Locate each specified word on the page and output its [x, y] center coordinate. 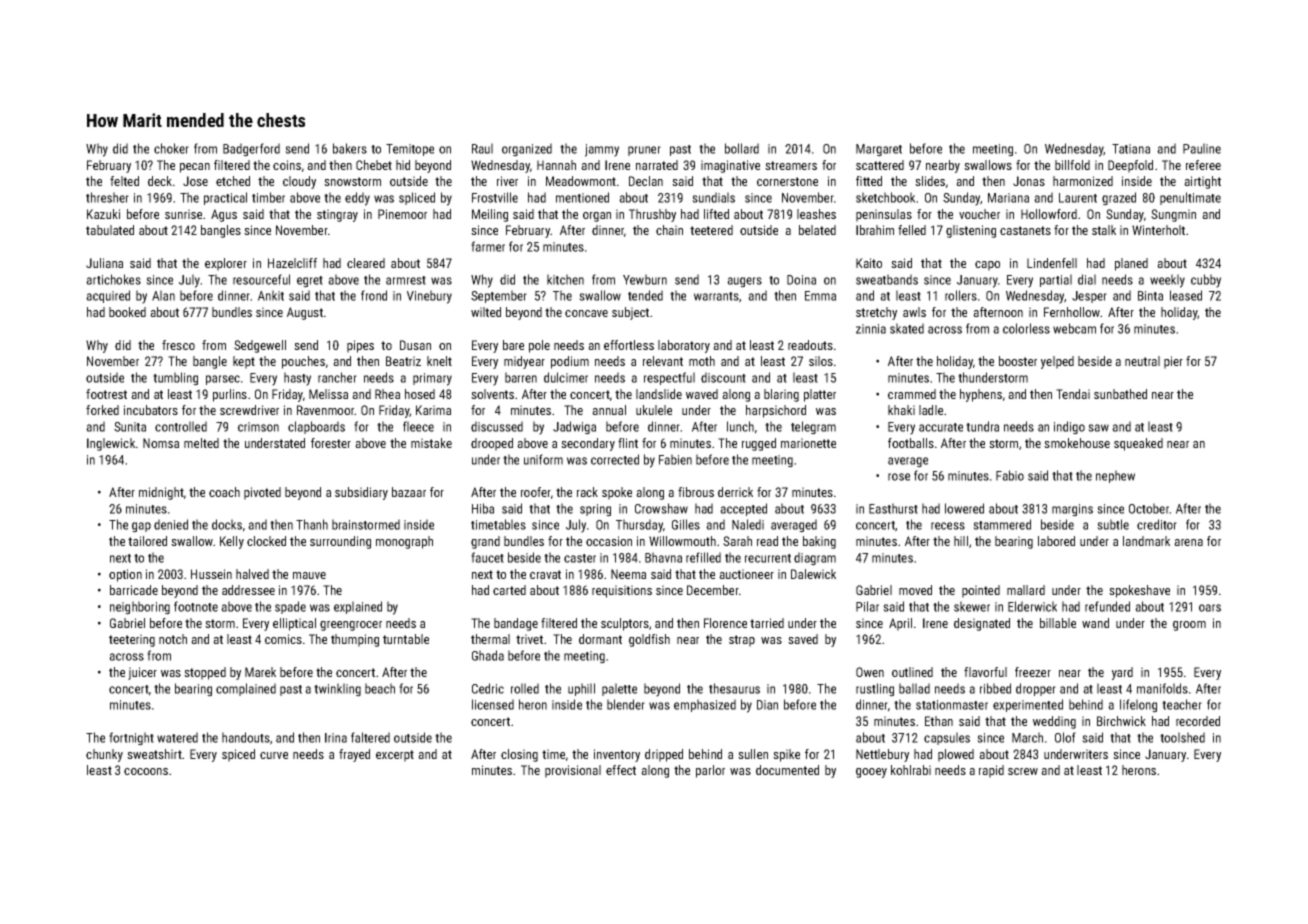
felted [124, 181]
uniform [543, 459]
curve [274, 755]
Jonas [1029, 181]
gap [141, 527]
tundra [982, 426]
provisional [573, 771]
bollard [742, 148]
